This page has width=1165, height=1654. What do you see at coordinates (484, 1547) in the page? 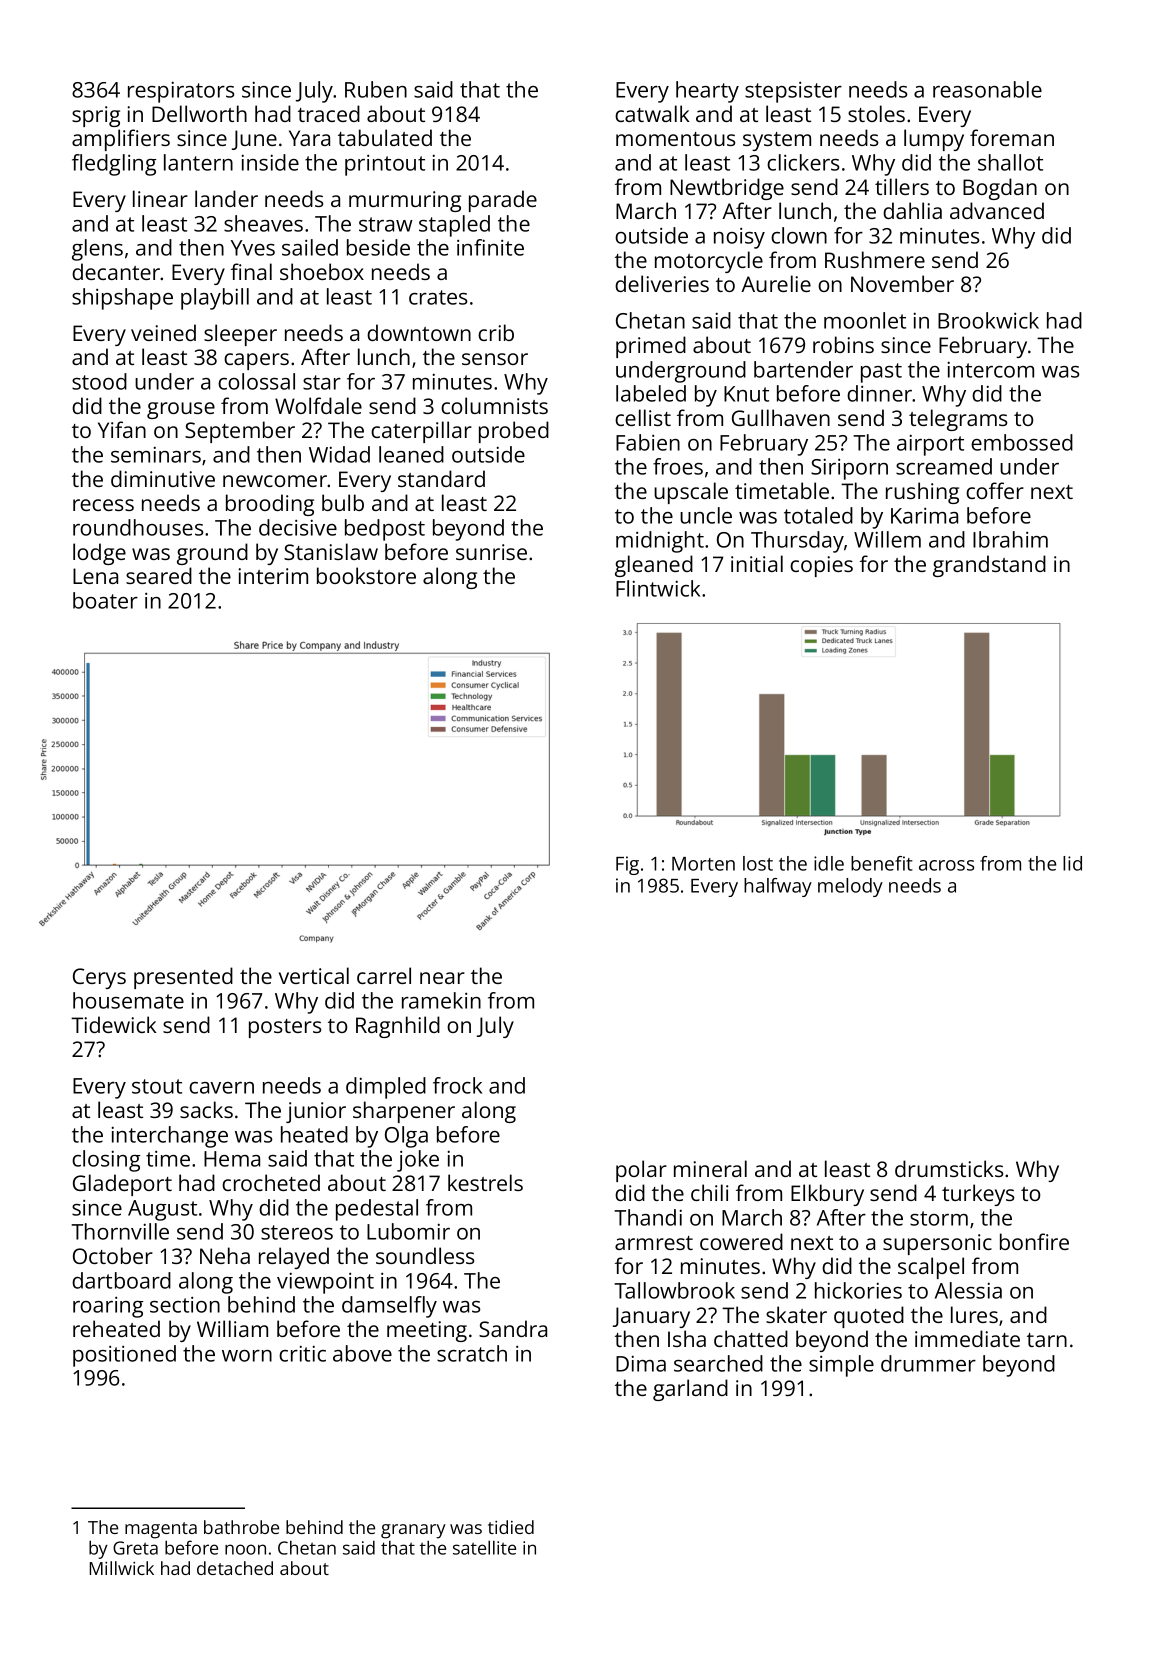
I see `satellite` at bounding box center [484, 1547].
